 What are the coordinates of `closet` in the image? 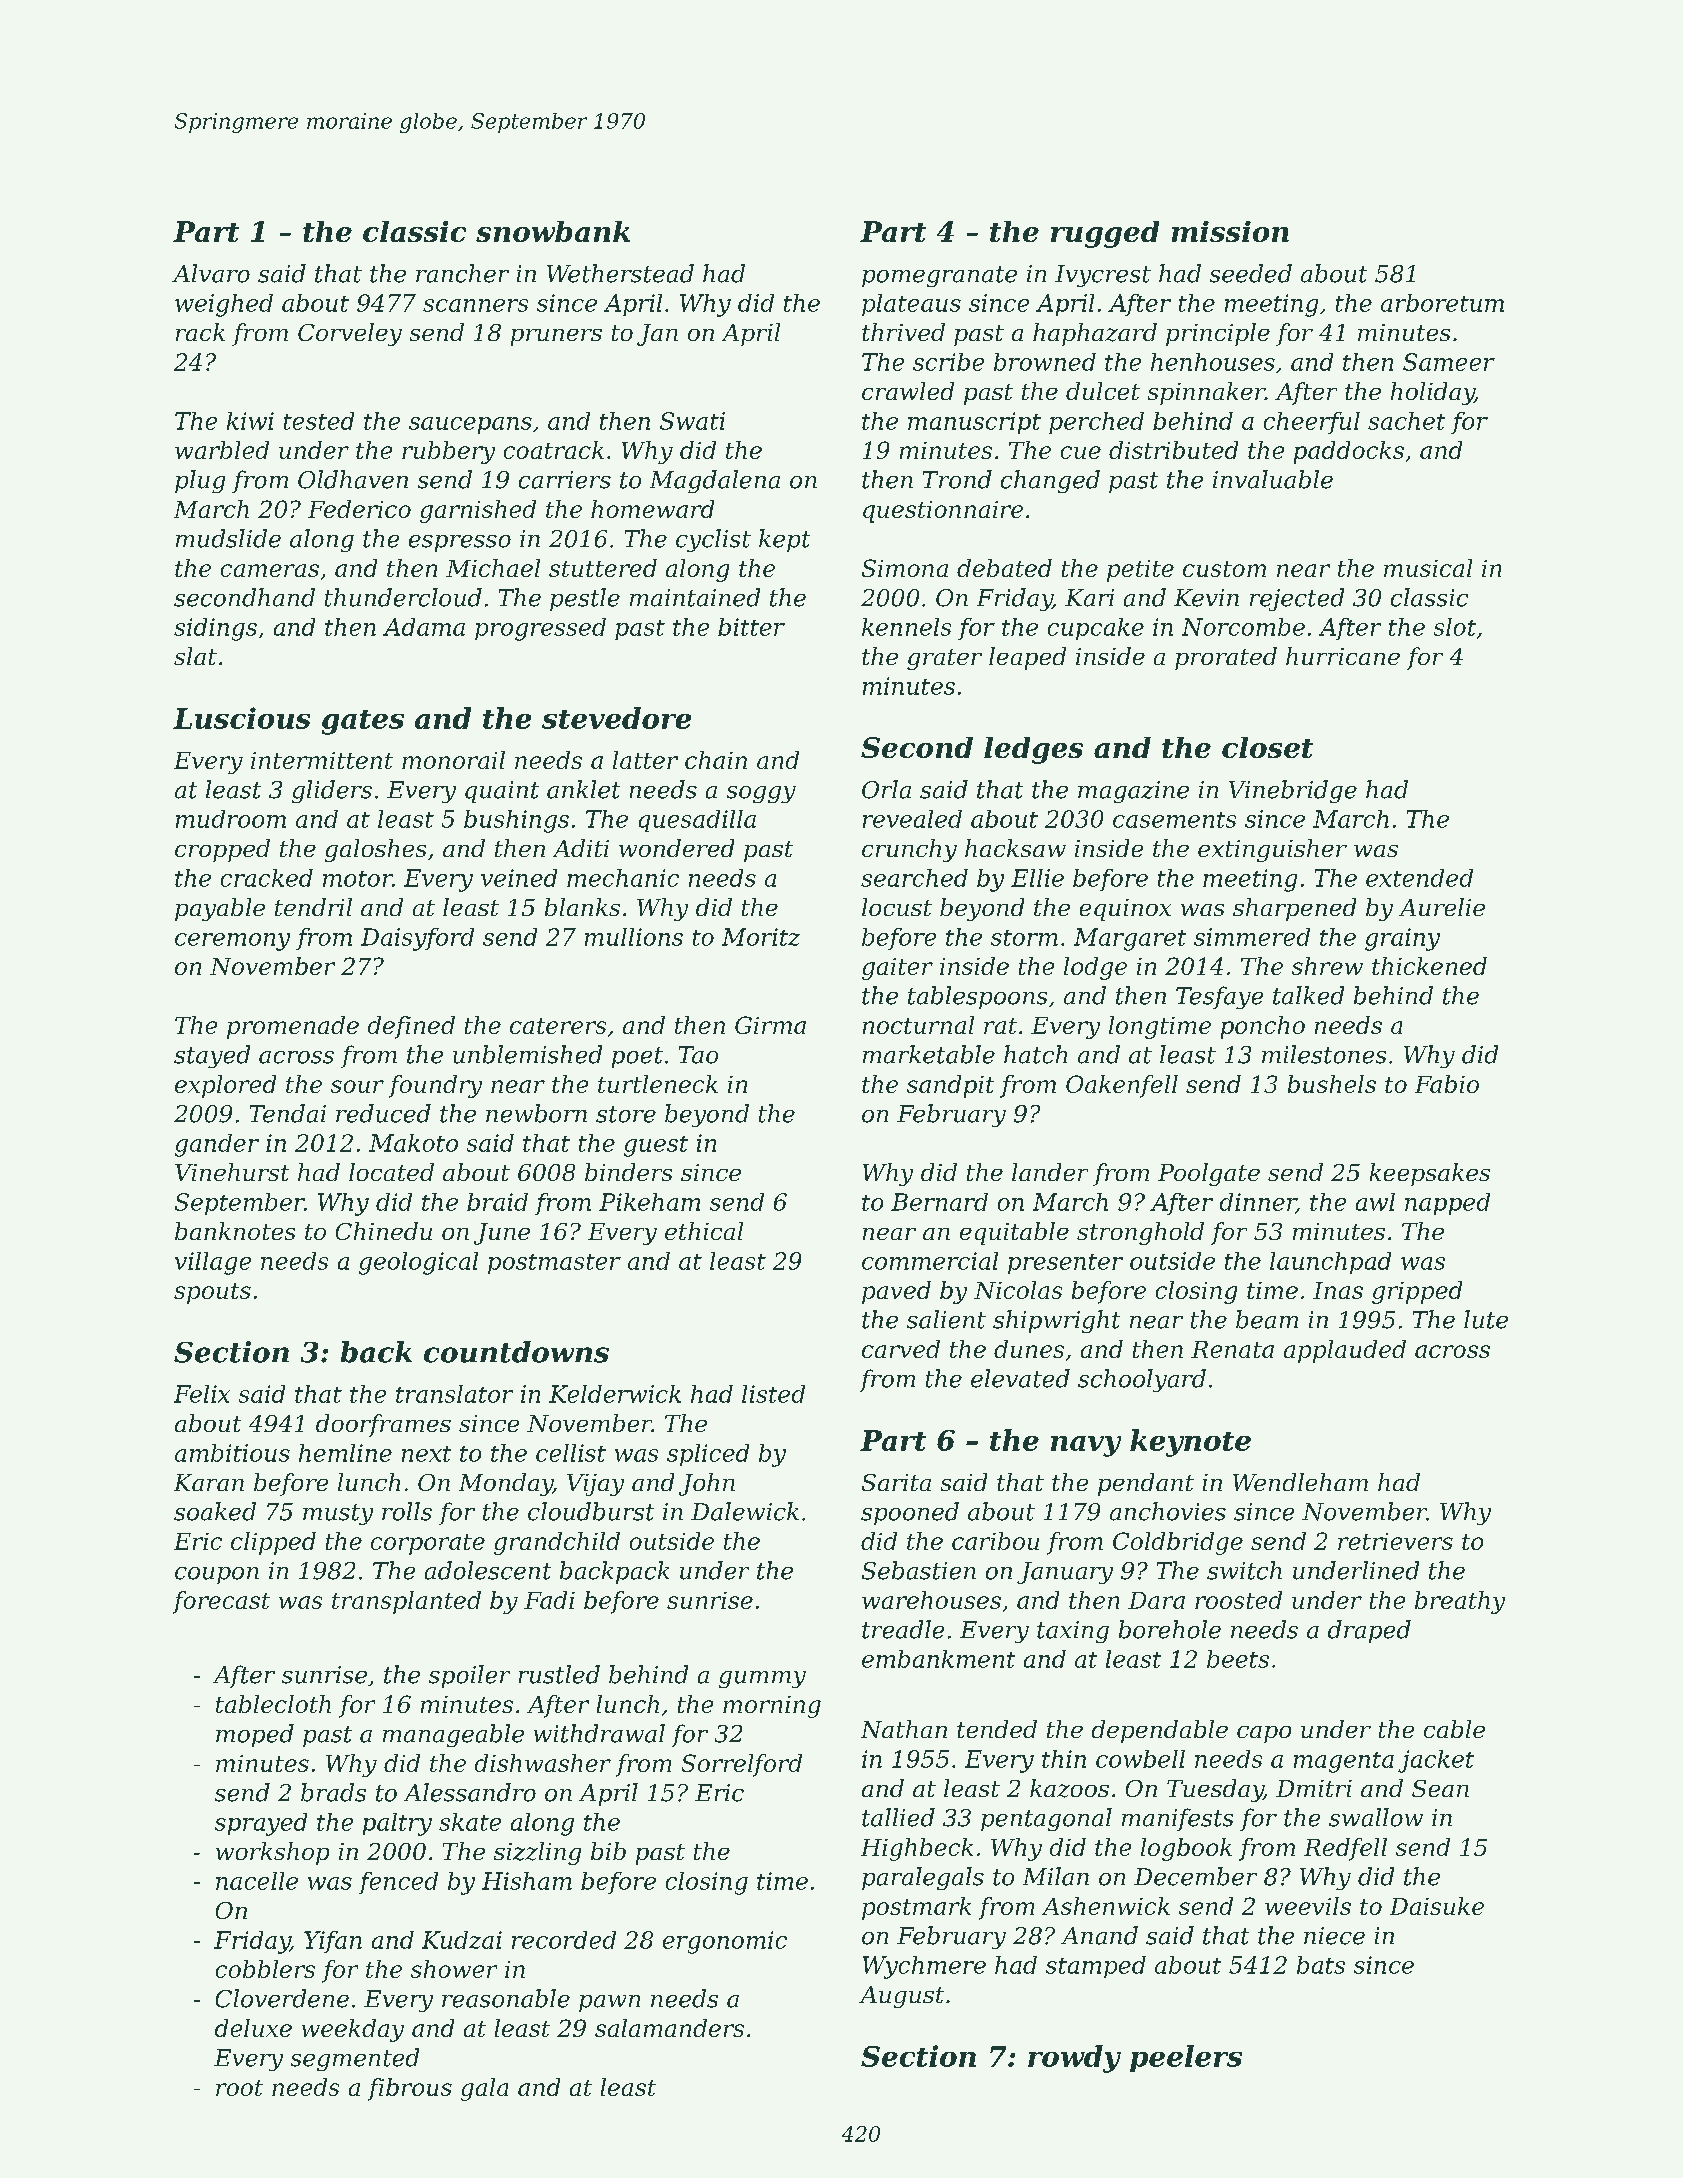 It's located at (1267, 747).
